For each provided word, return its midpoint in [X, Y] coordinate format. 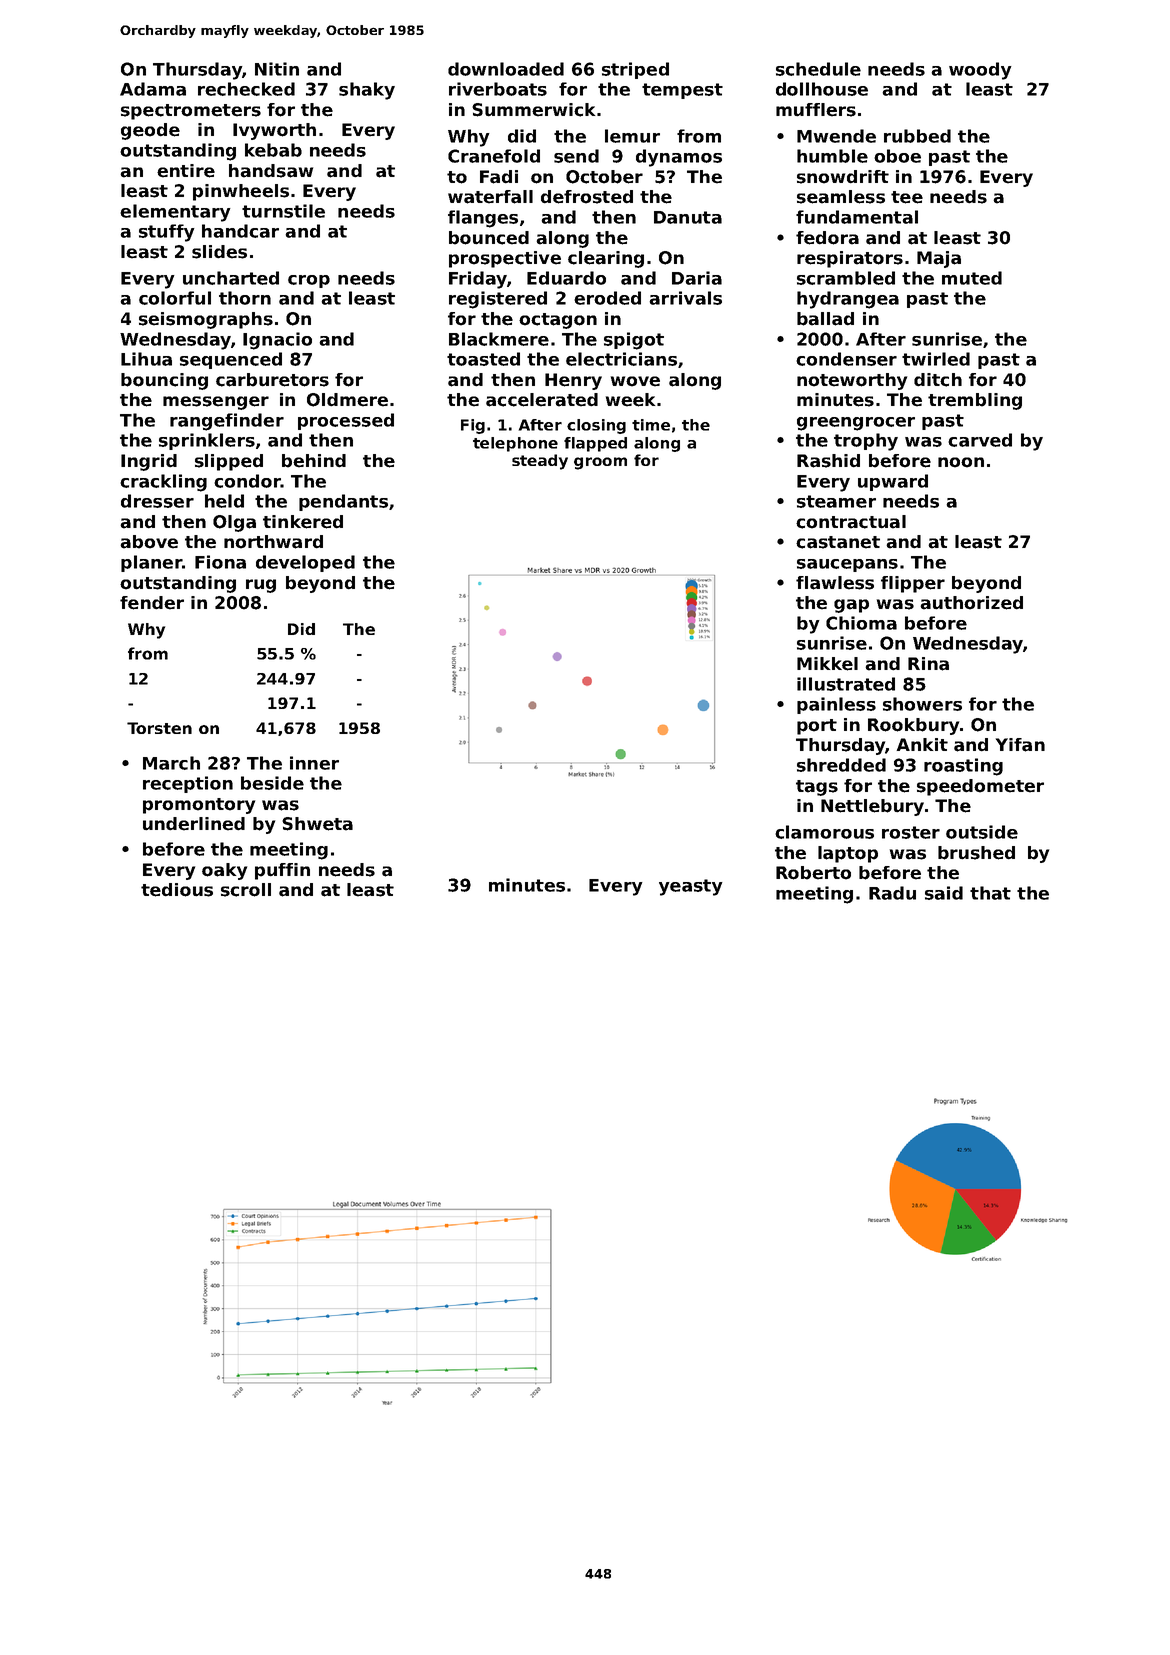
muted [972, 278]
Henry [573, 381]
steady [540, 462]
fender [152, 603]
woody [980, 71]
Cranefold [494, 156]
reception [188, 784]
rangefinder [227, 422]
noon [961, 462]
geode [150, 131]
